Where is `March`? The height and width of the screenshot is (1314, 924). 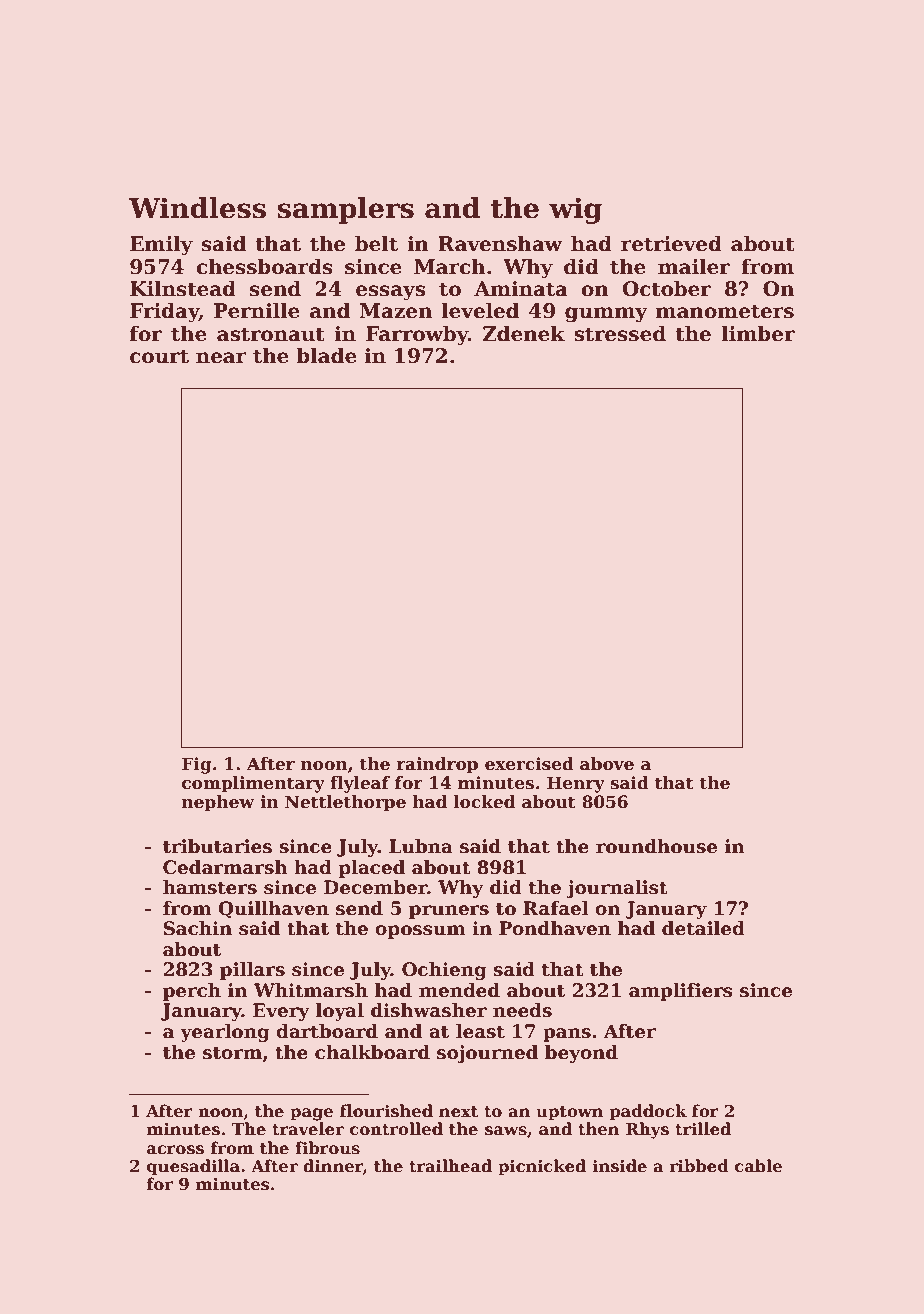 March is located at coordinates (449, 266).
